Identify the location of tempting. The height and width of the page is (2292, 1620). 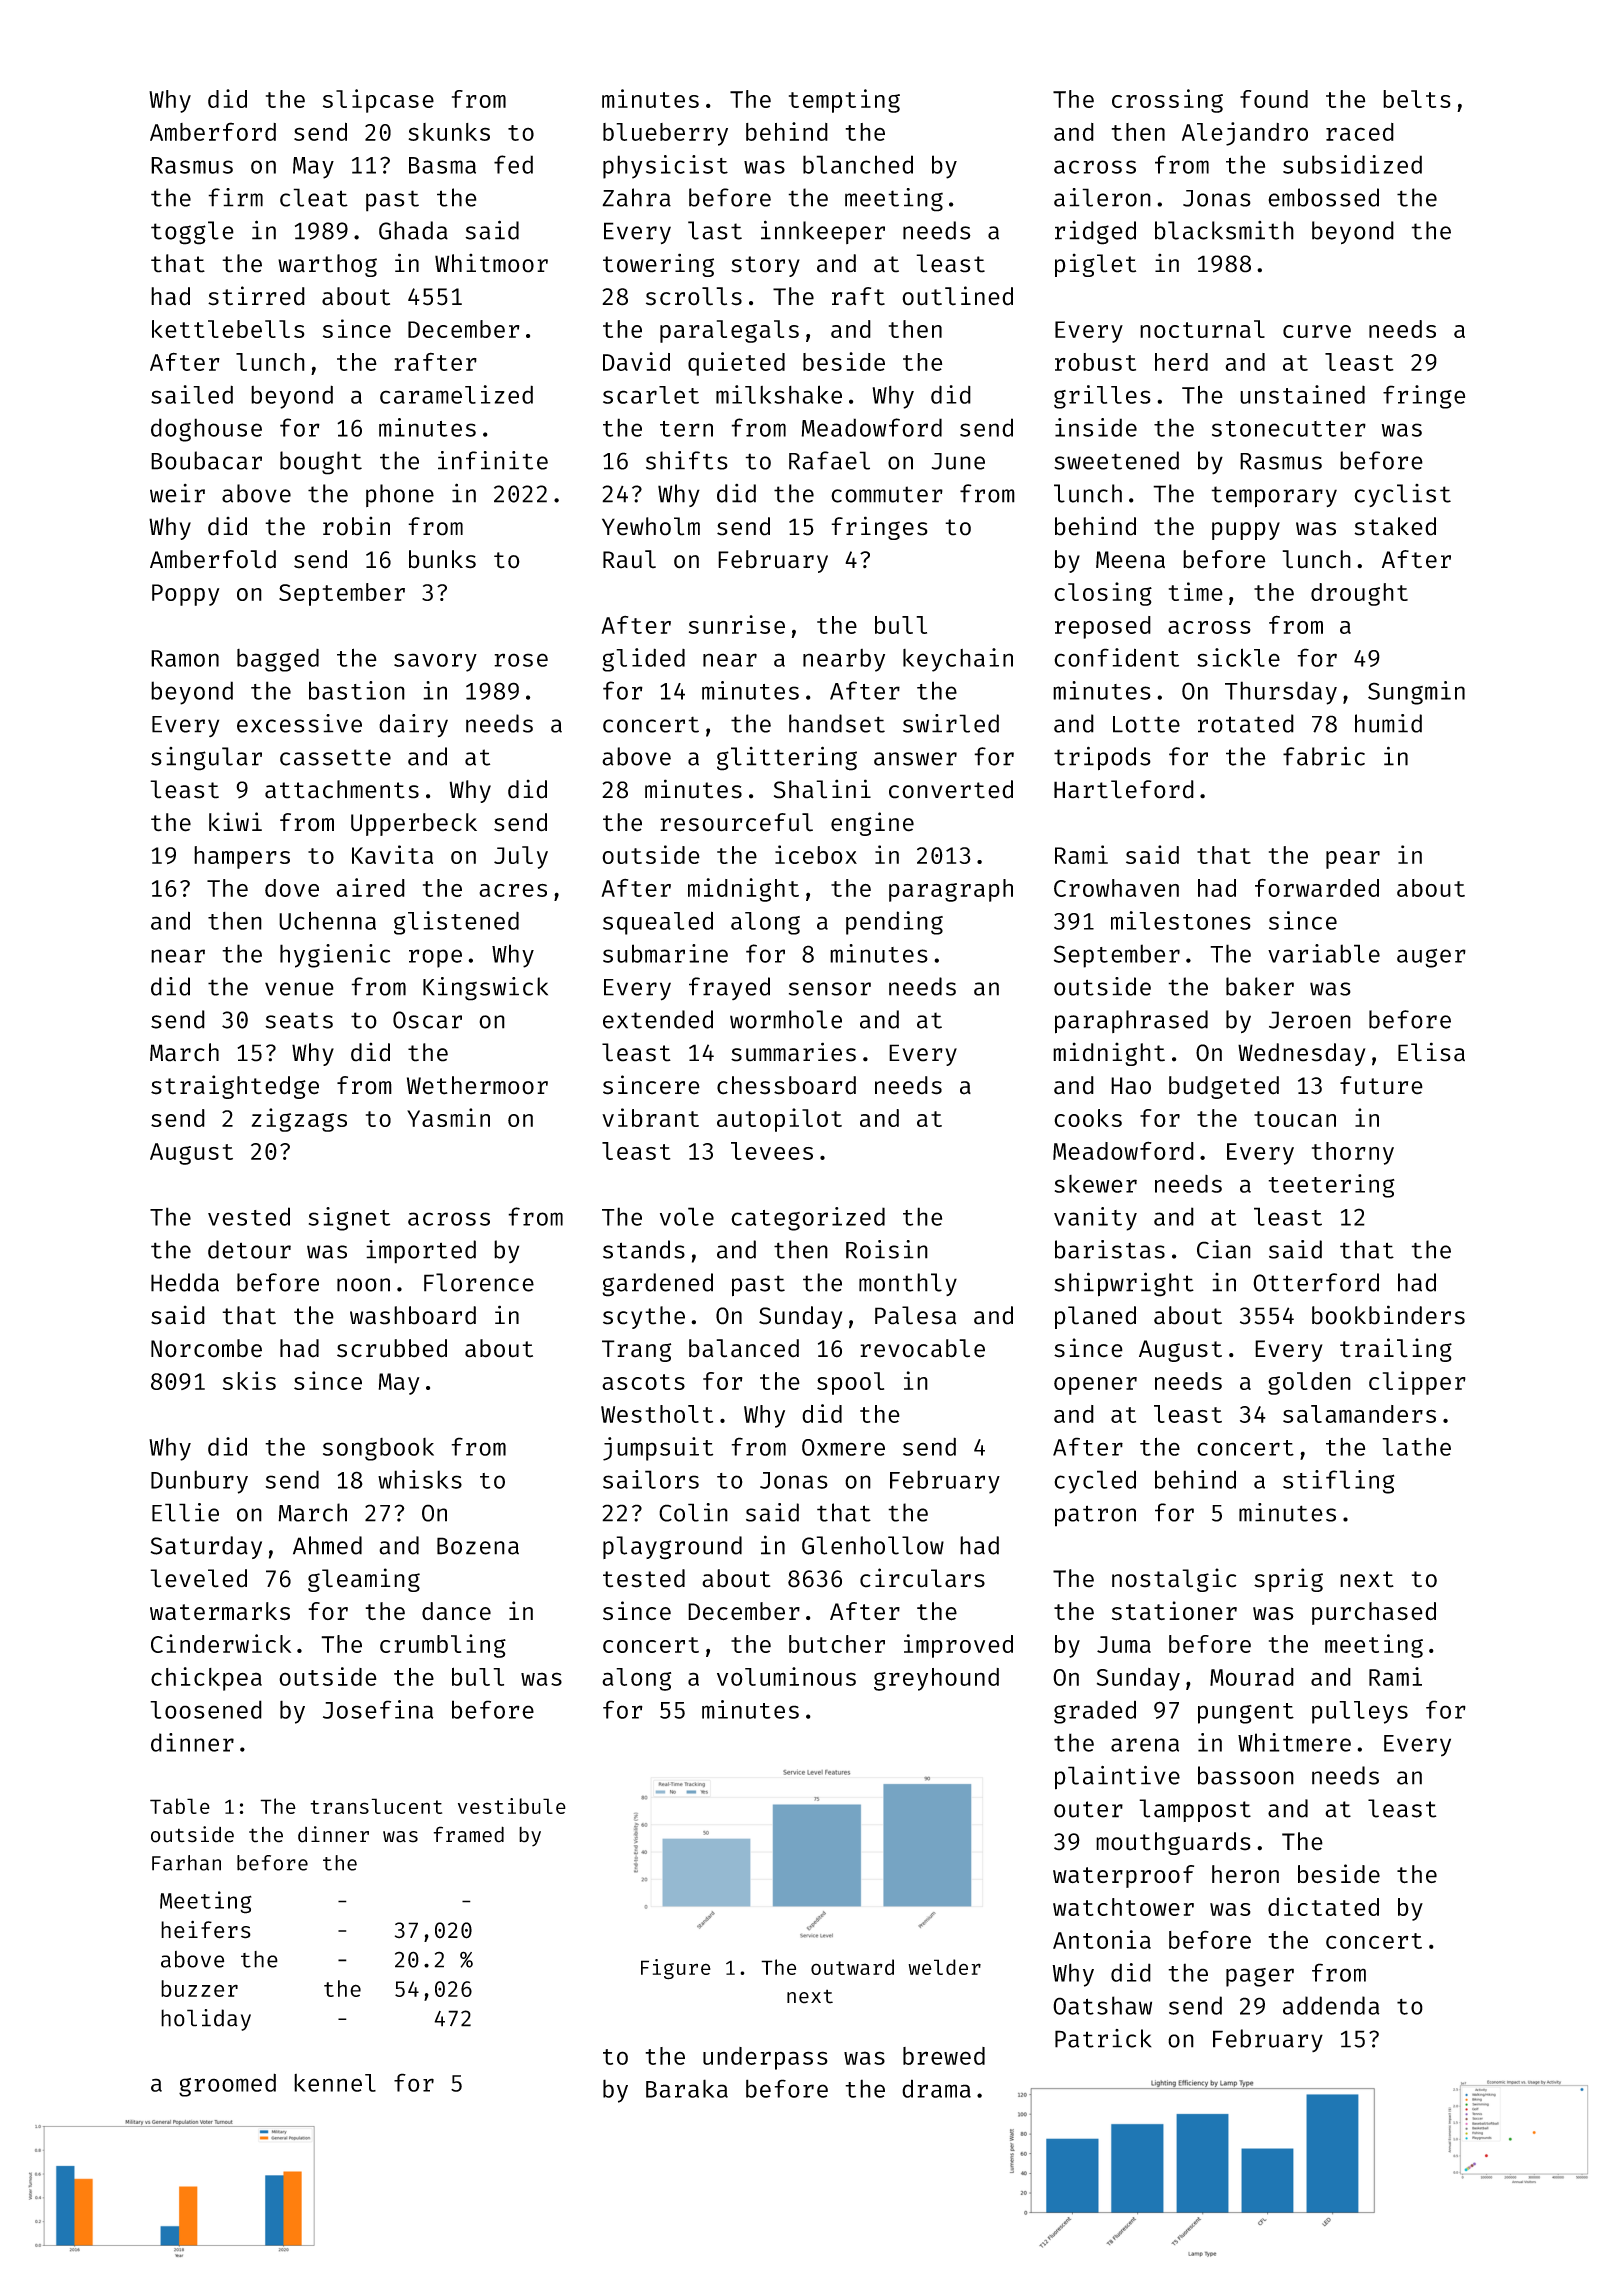
(844, 101).
